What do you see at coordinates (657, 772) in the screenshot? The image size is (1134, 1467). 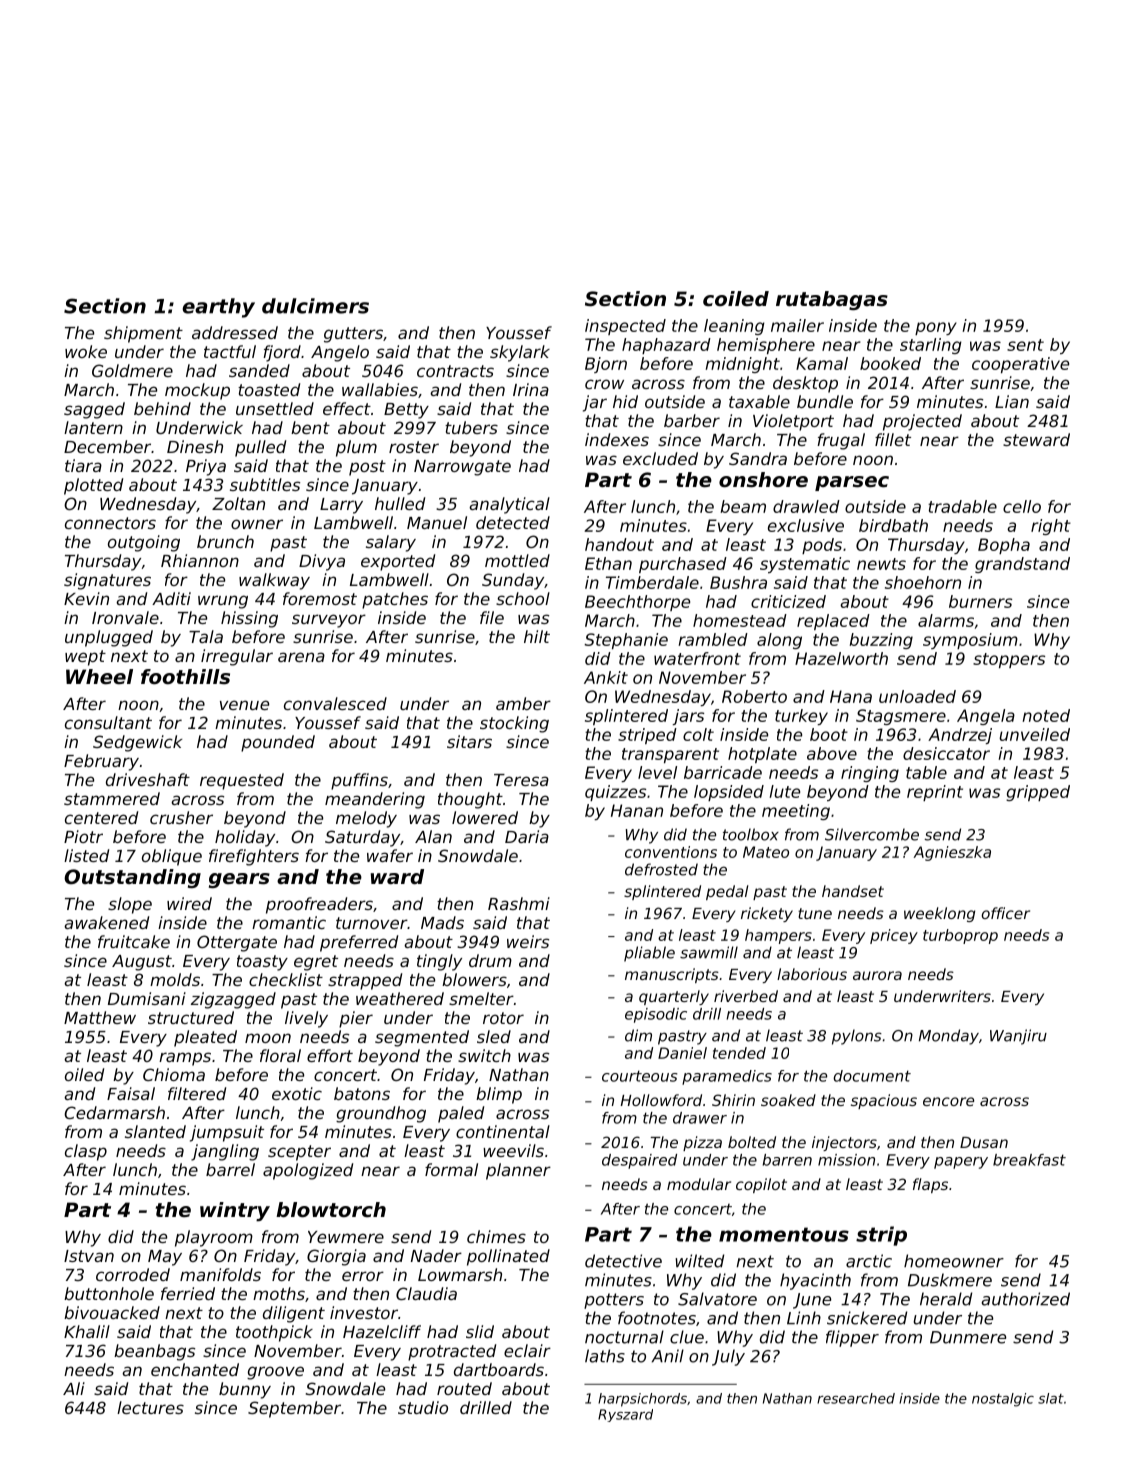 I see `level` at bounding box center [657, 772].
